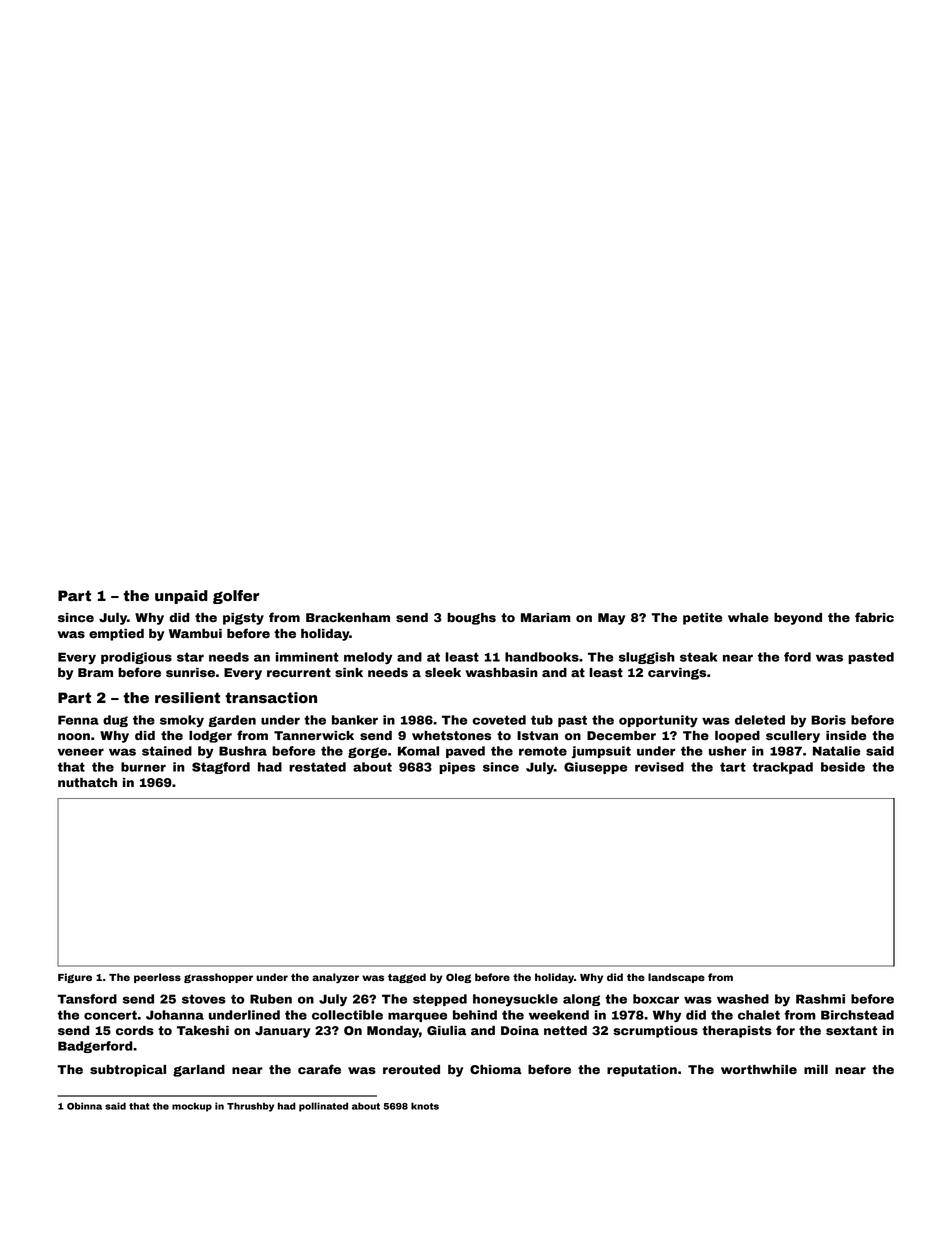 The image size is (952, 1233). What do you see at coordinates (75, 978) in the document?
I see `Figure` at bounding box center [75, 978].
